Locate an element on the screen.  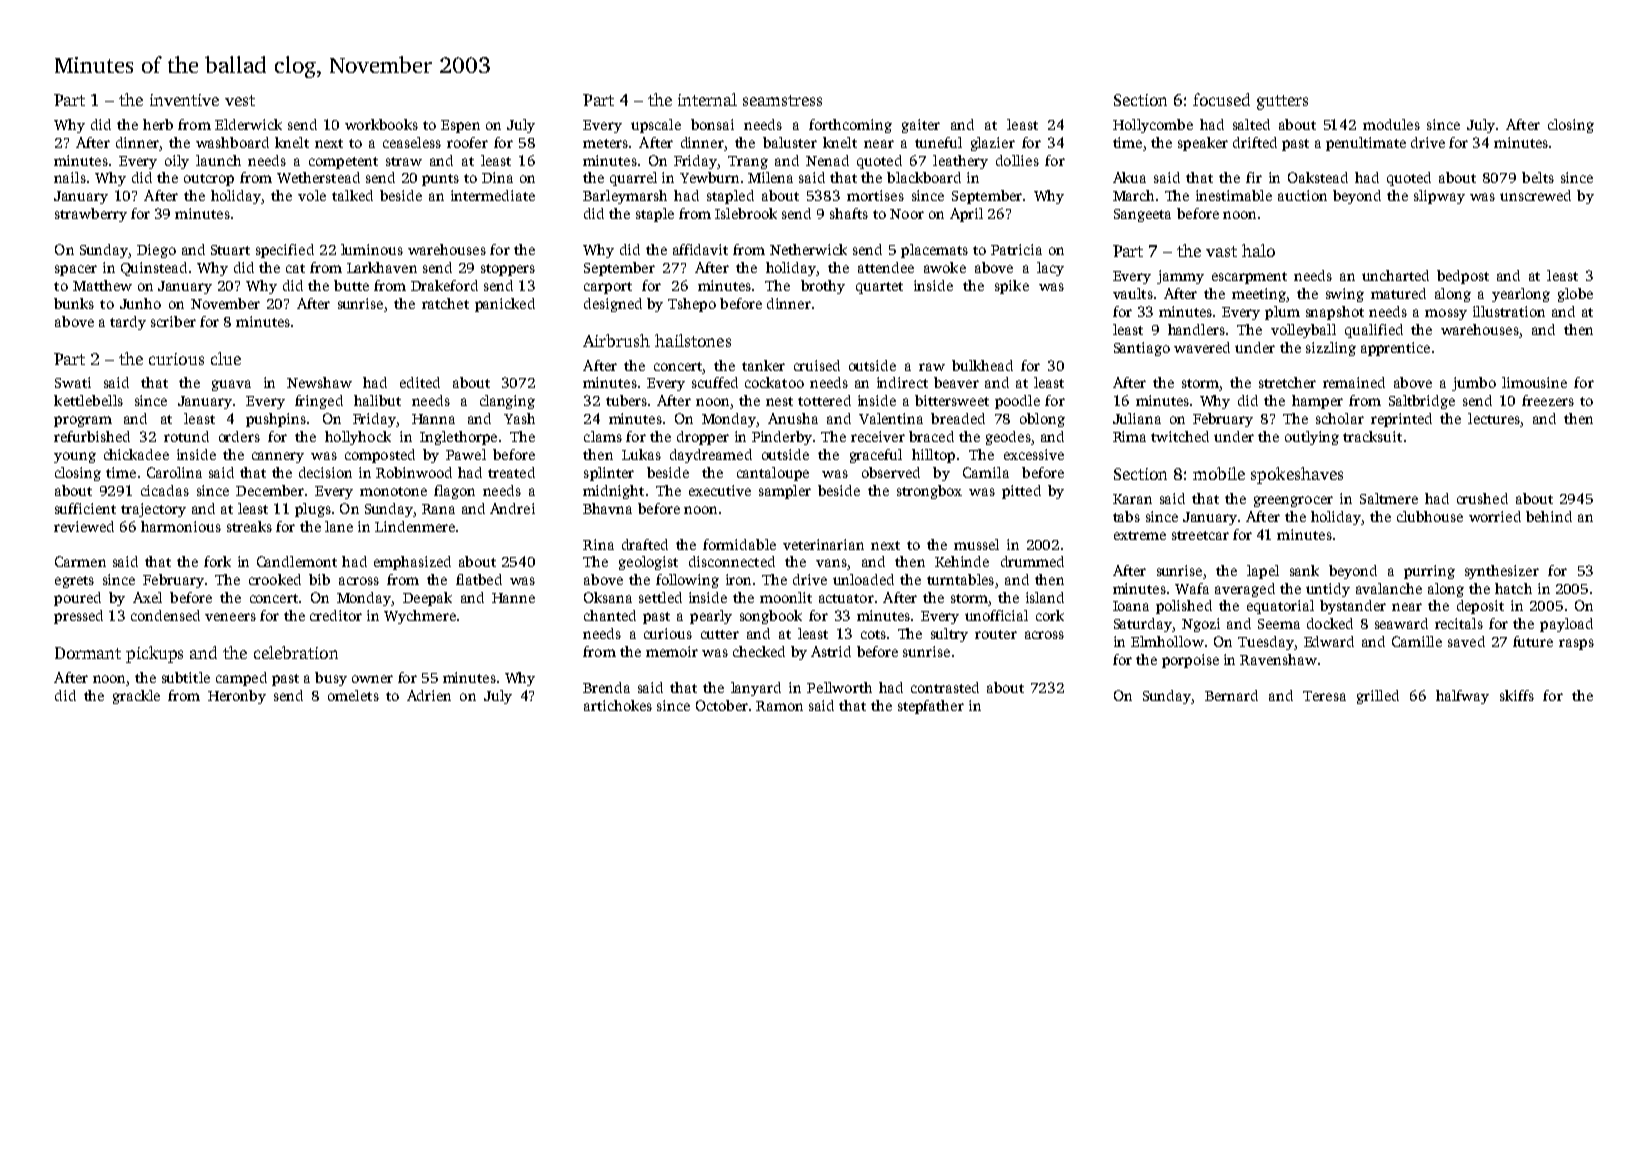
hamper is located at coordinates (1317, 402).
